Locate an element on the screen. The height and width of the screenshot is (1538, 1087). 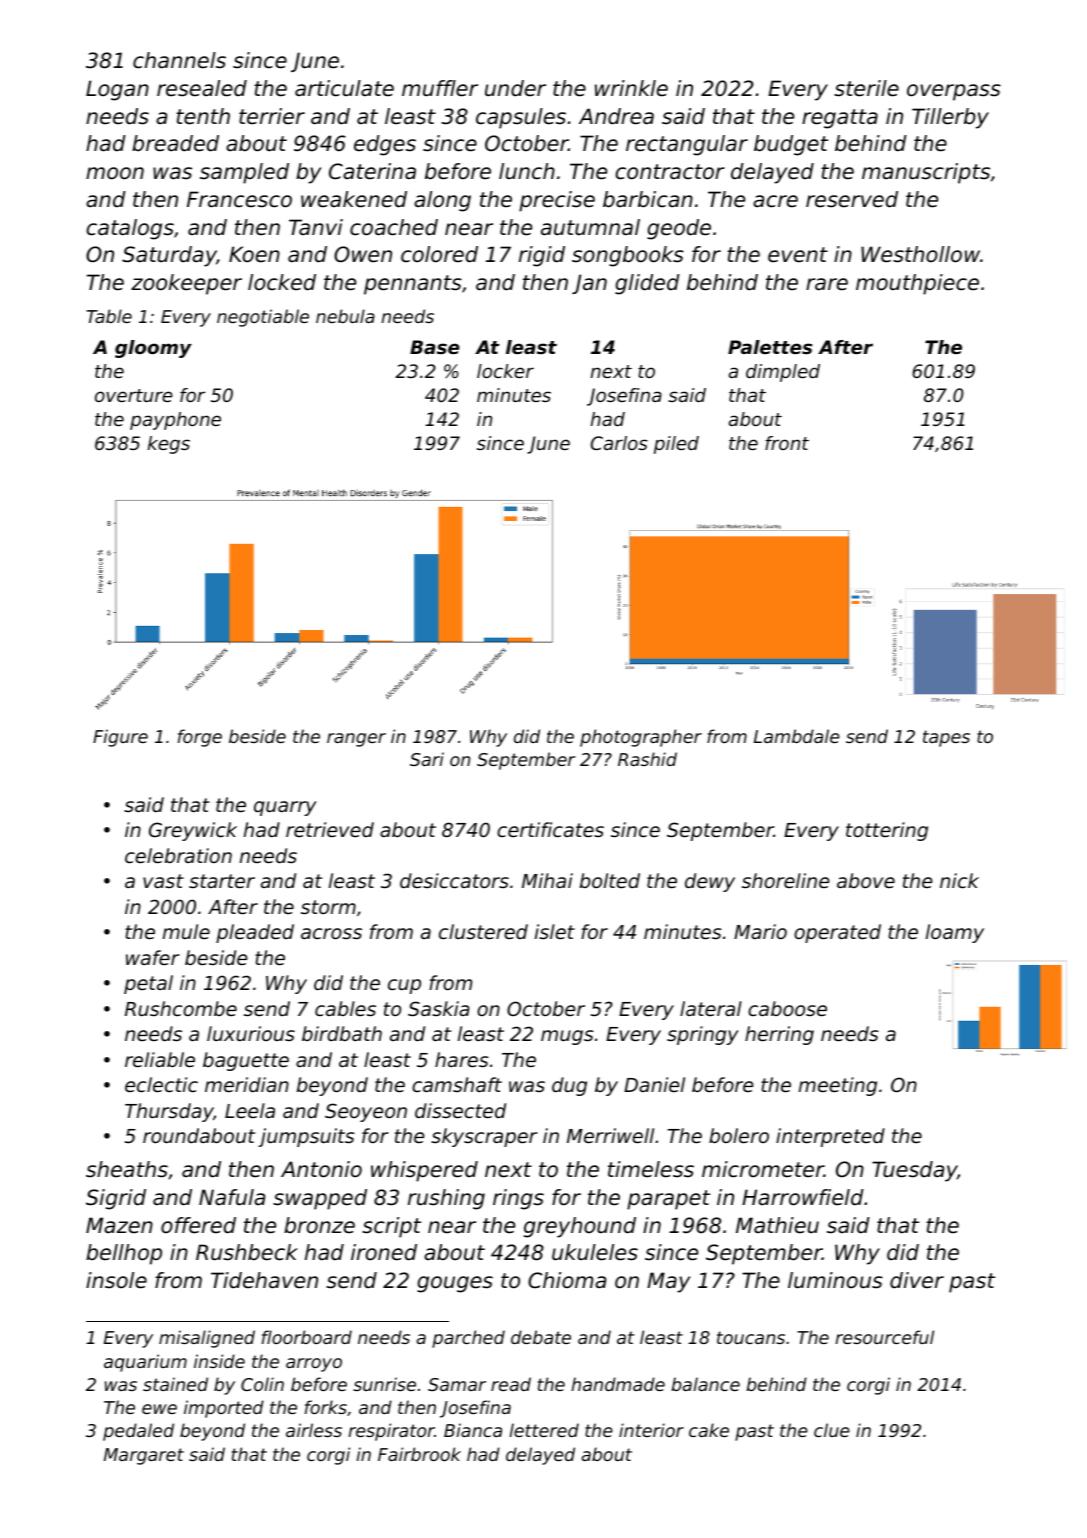
tapes is located at coordinates (946, 738).
